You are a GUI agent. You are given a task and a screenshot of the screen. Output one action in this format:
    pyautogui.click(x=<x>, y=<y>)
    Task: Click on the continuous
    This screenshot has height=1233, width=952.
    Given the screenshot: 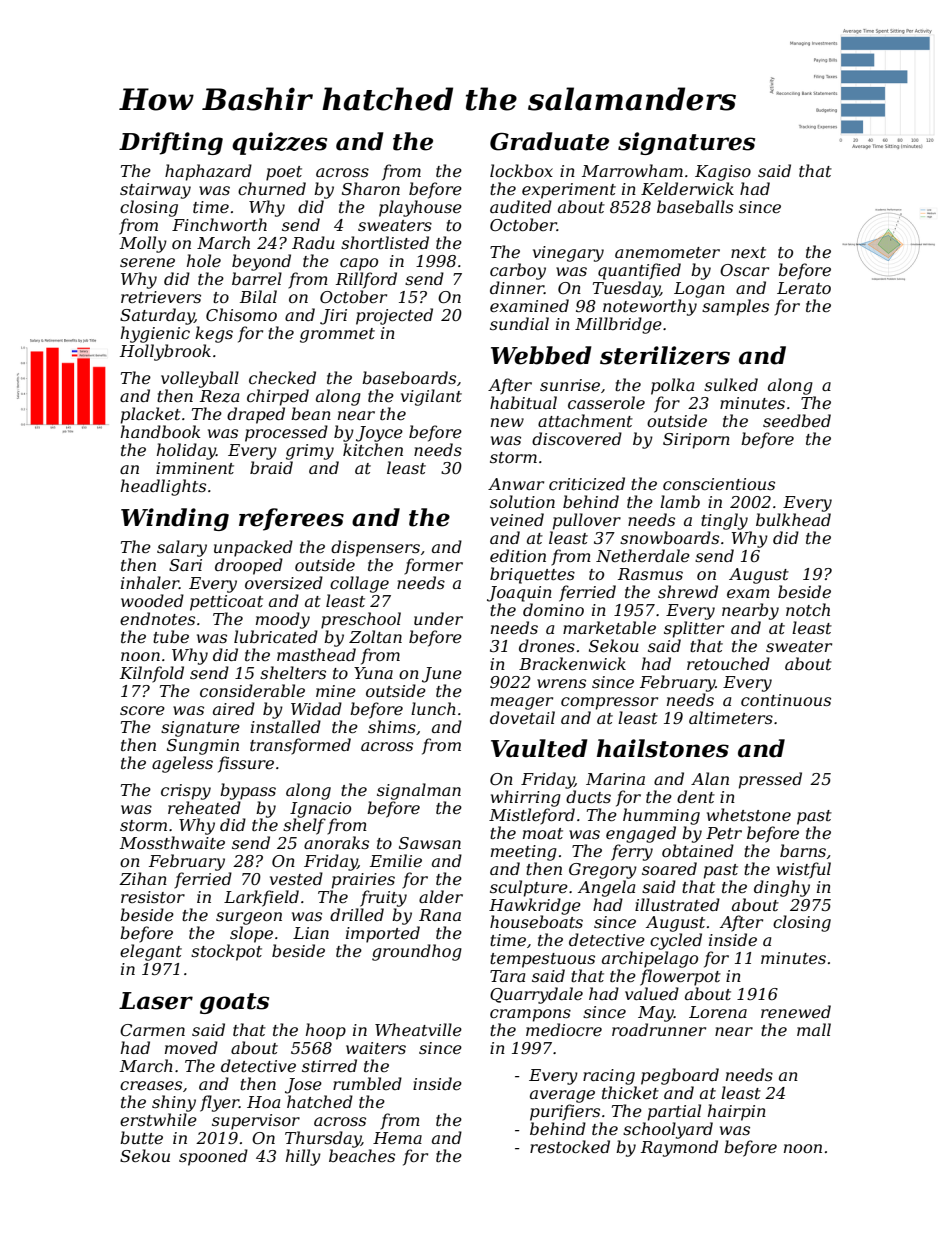 What is the action you would take?
    pyautogui.click(x=786, y=700)
